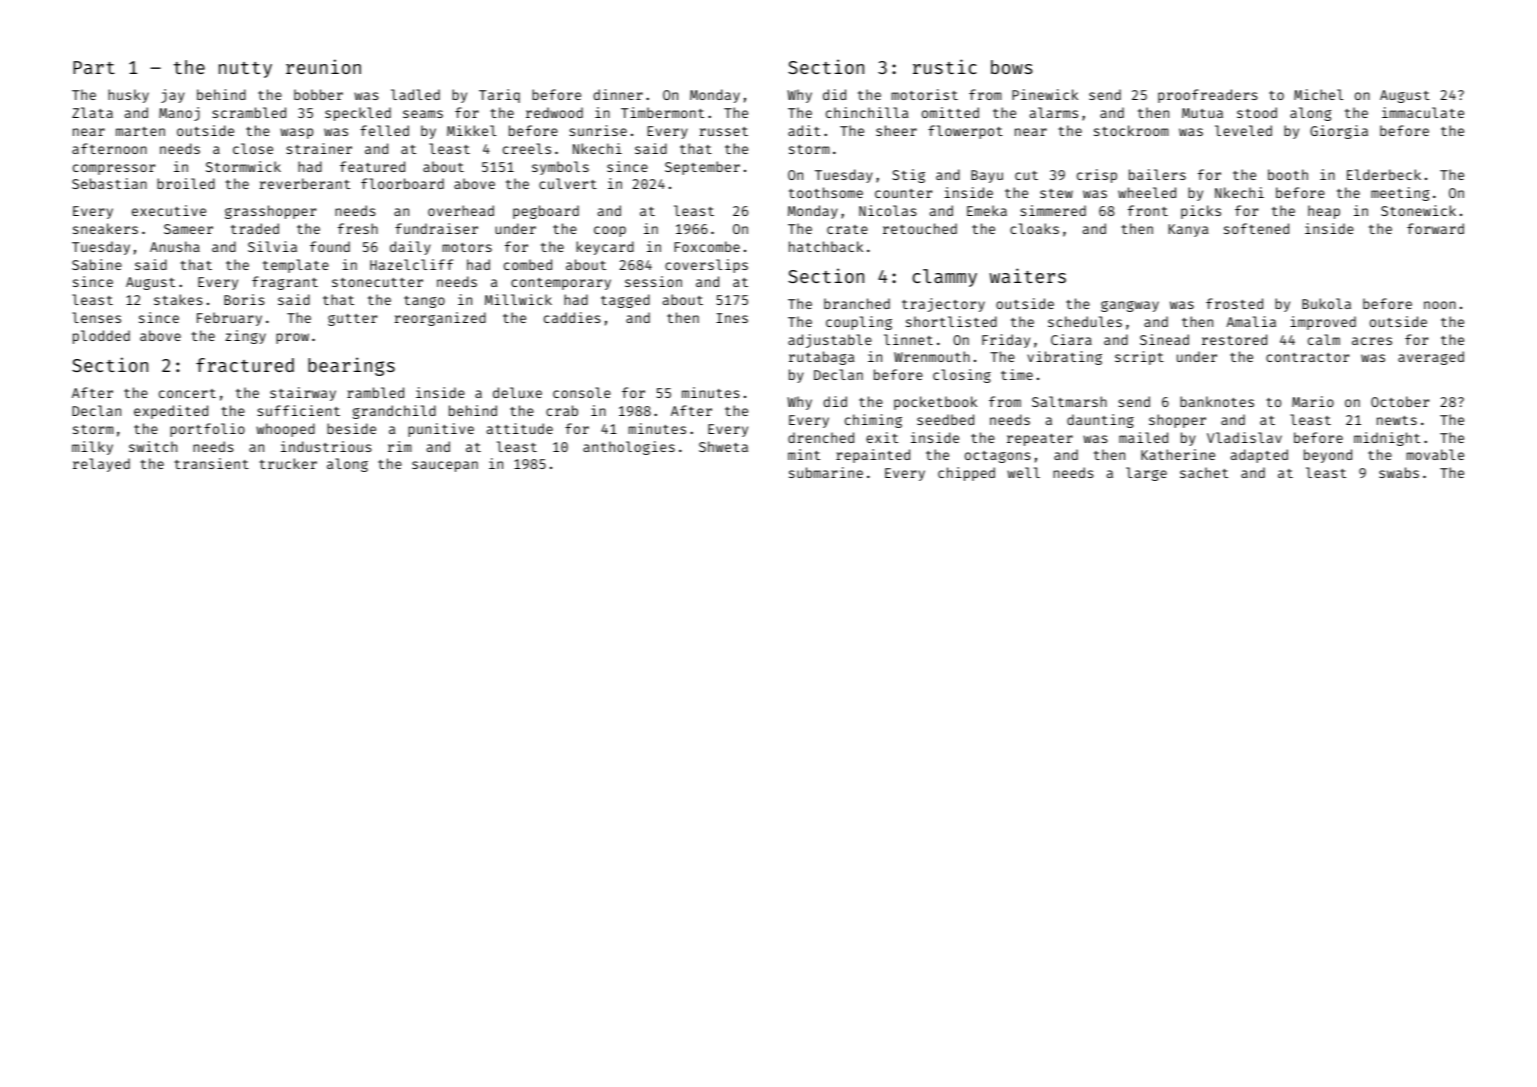  I want to click on Bukola, so click(1326, 303).
